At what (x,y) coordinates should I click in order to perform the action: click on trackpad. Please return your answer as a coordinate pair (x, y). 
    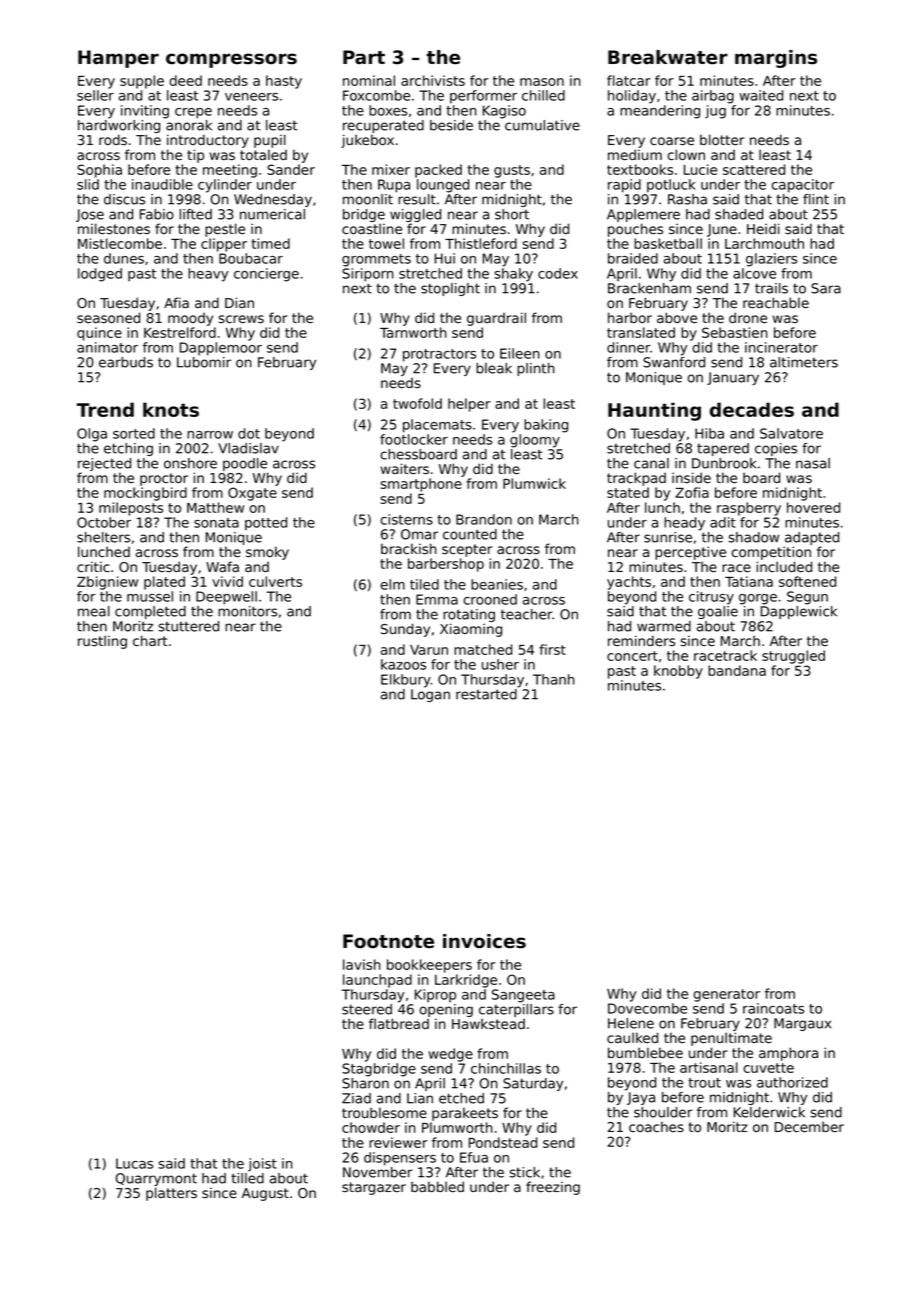
    Looking at the image, I should click on (636, 479).
